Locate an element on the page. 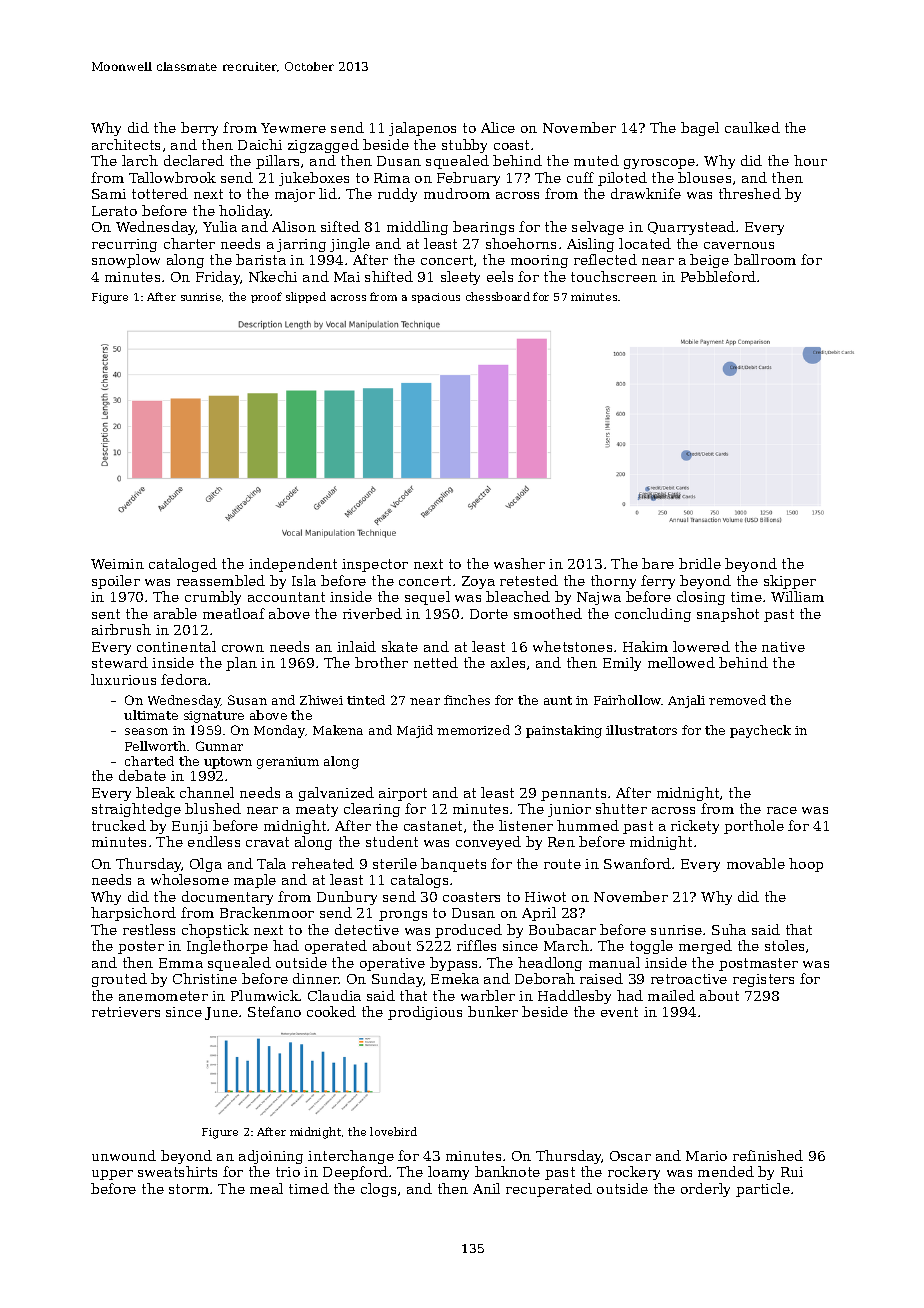 This page has width=924, height=1308. tottered is located at coordinates (160, 193).
